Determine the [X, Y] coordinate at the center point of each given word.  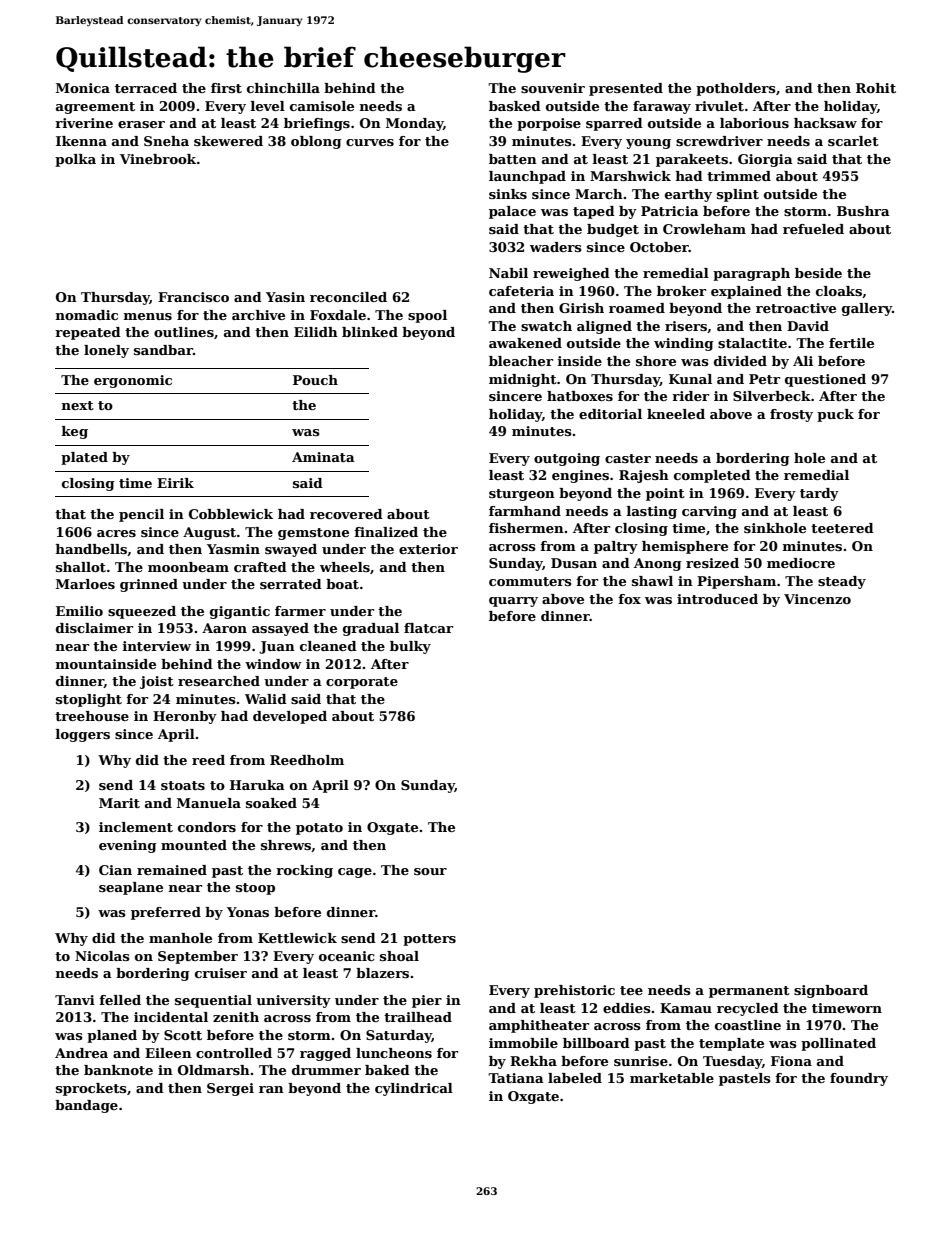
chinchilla [283, 88]
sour [430, 871]
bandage [86, 1106]
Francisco [193, 297]
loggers [83, 735]
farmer [300, 611]
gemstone [313, 534]
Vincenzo [817, 599]
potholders [736, 89]
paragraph [751, 274]
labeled [575, 1078]
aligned [604, 327]
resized [712, 563]
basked [515, 106]
